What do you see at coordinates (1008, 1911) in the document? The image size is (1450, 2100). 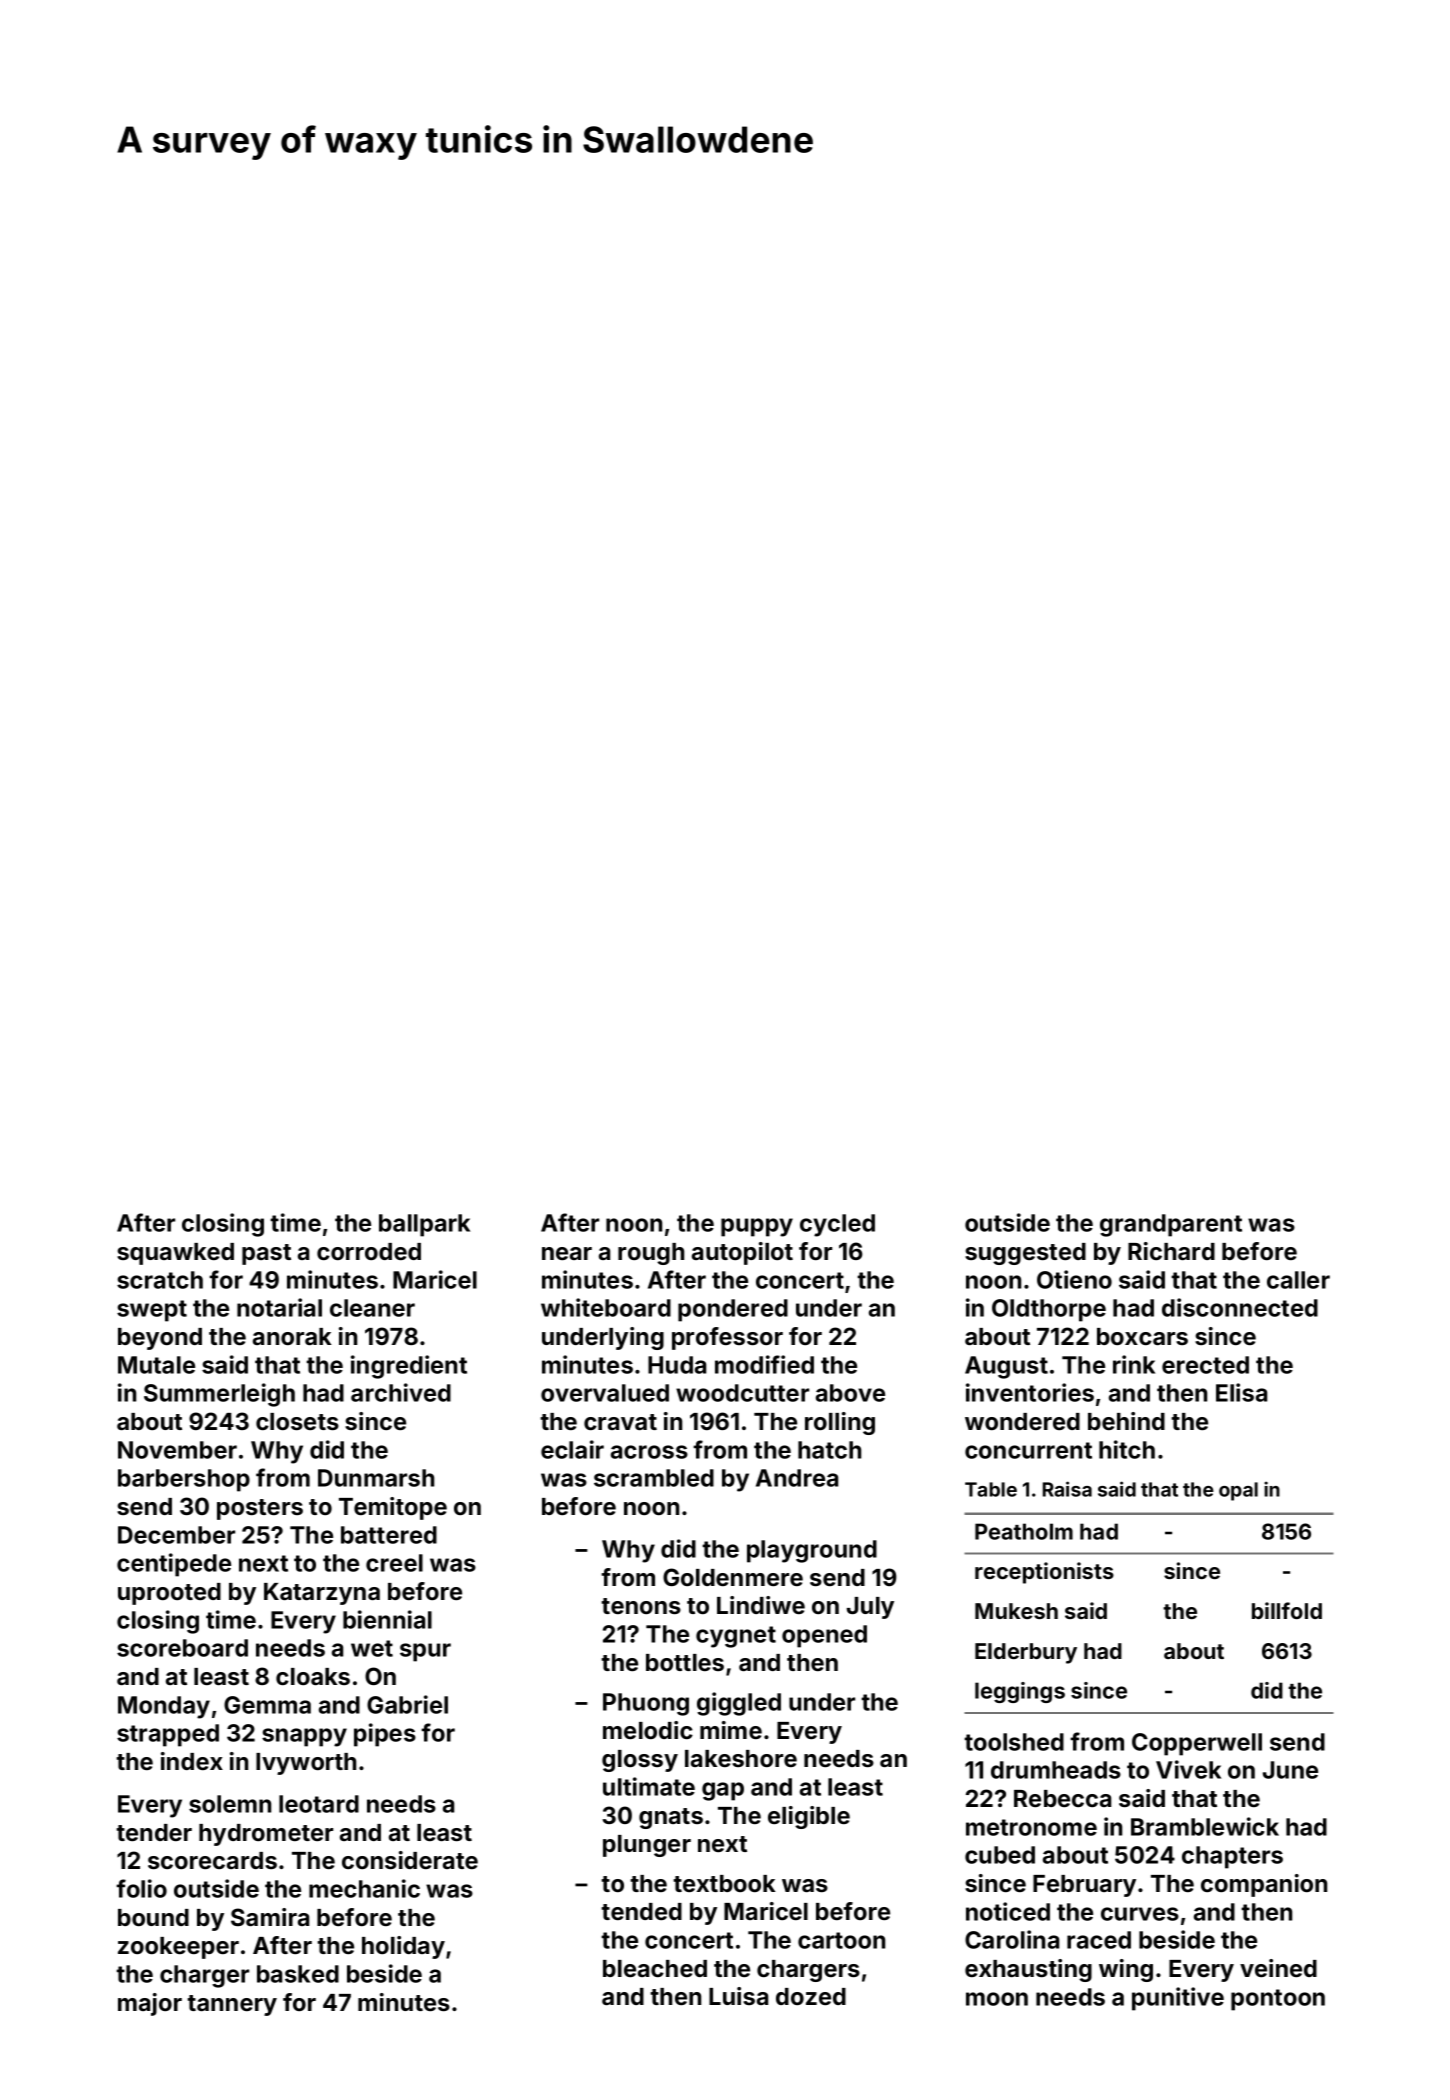 I see `noticed` at bounding box center [1008, 1911].
